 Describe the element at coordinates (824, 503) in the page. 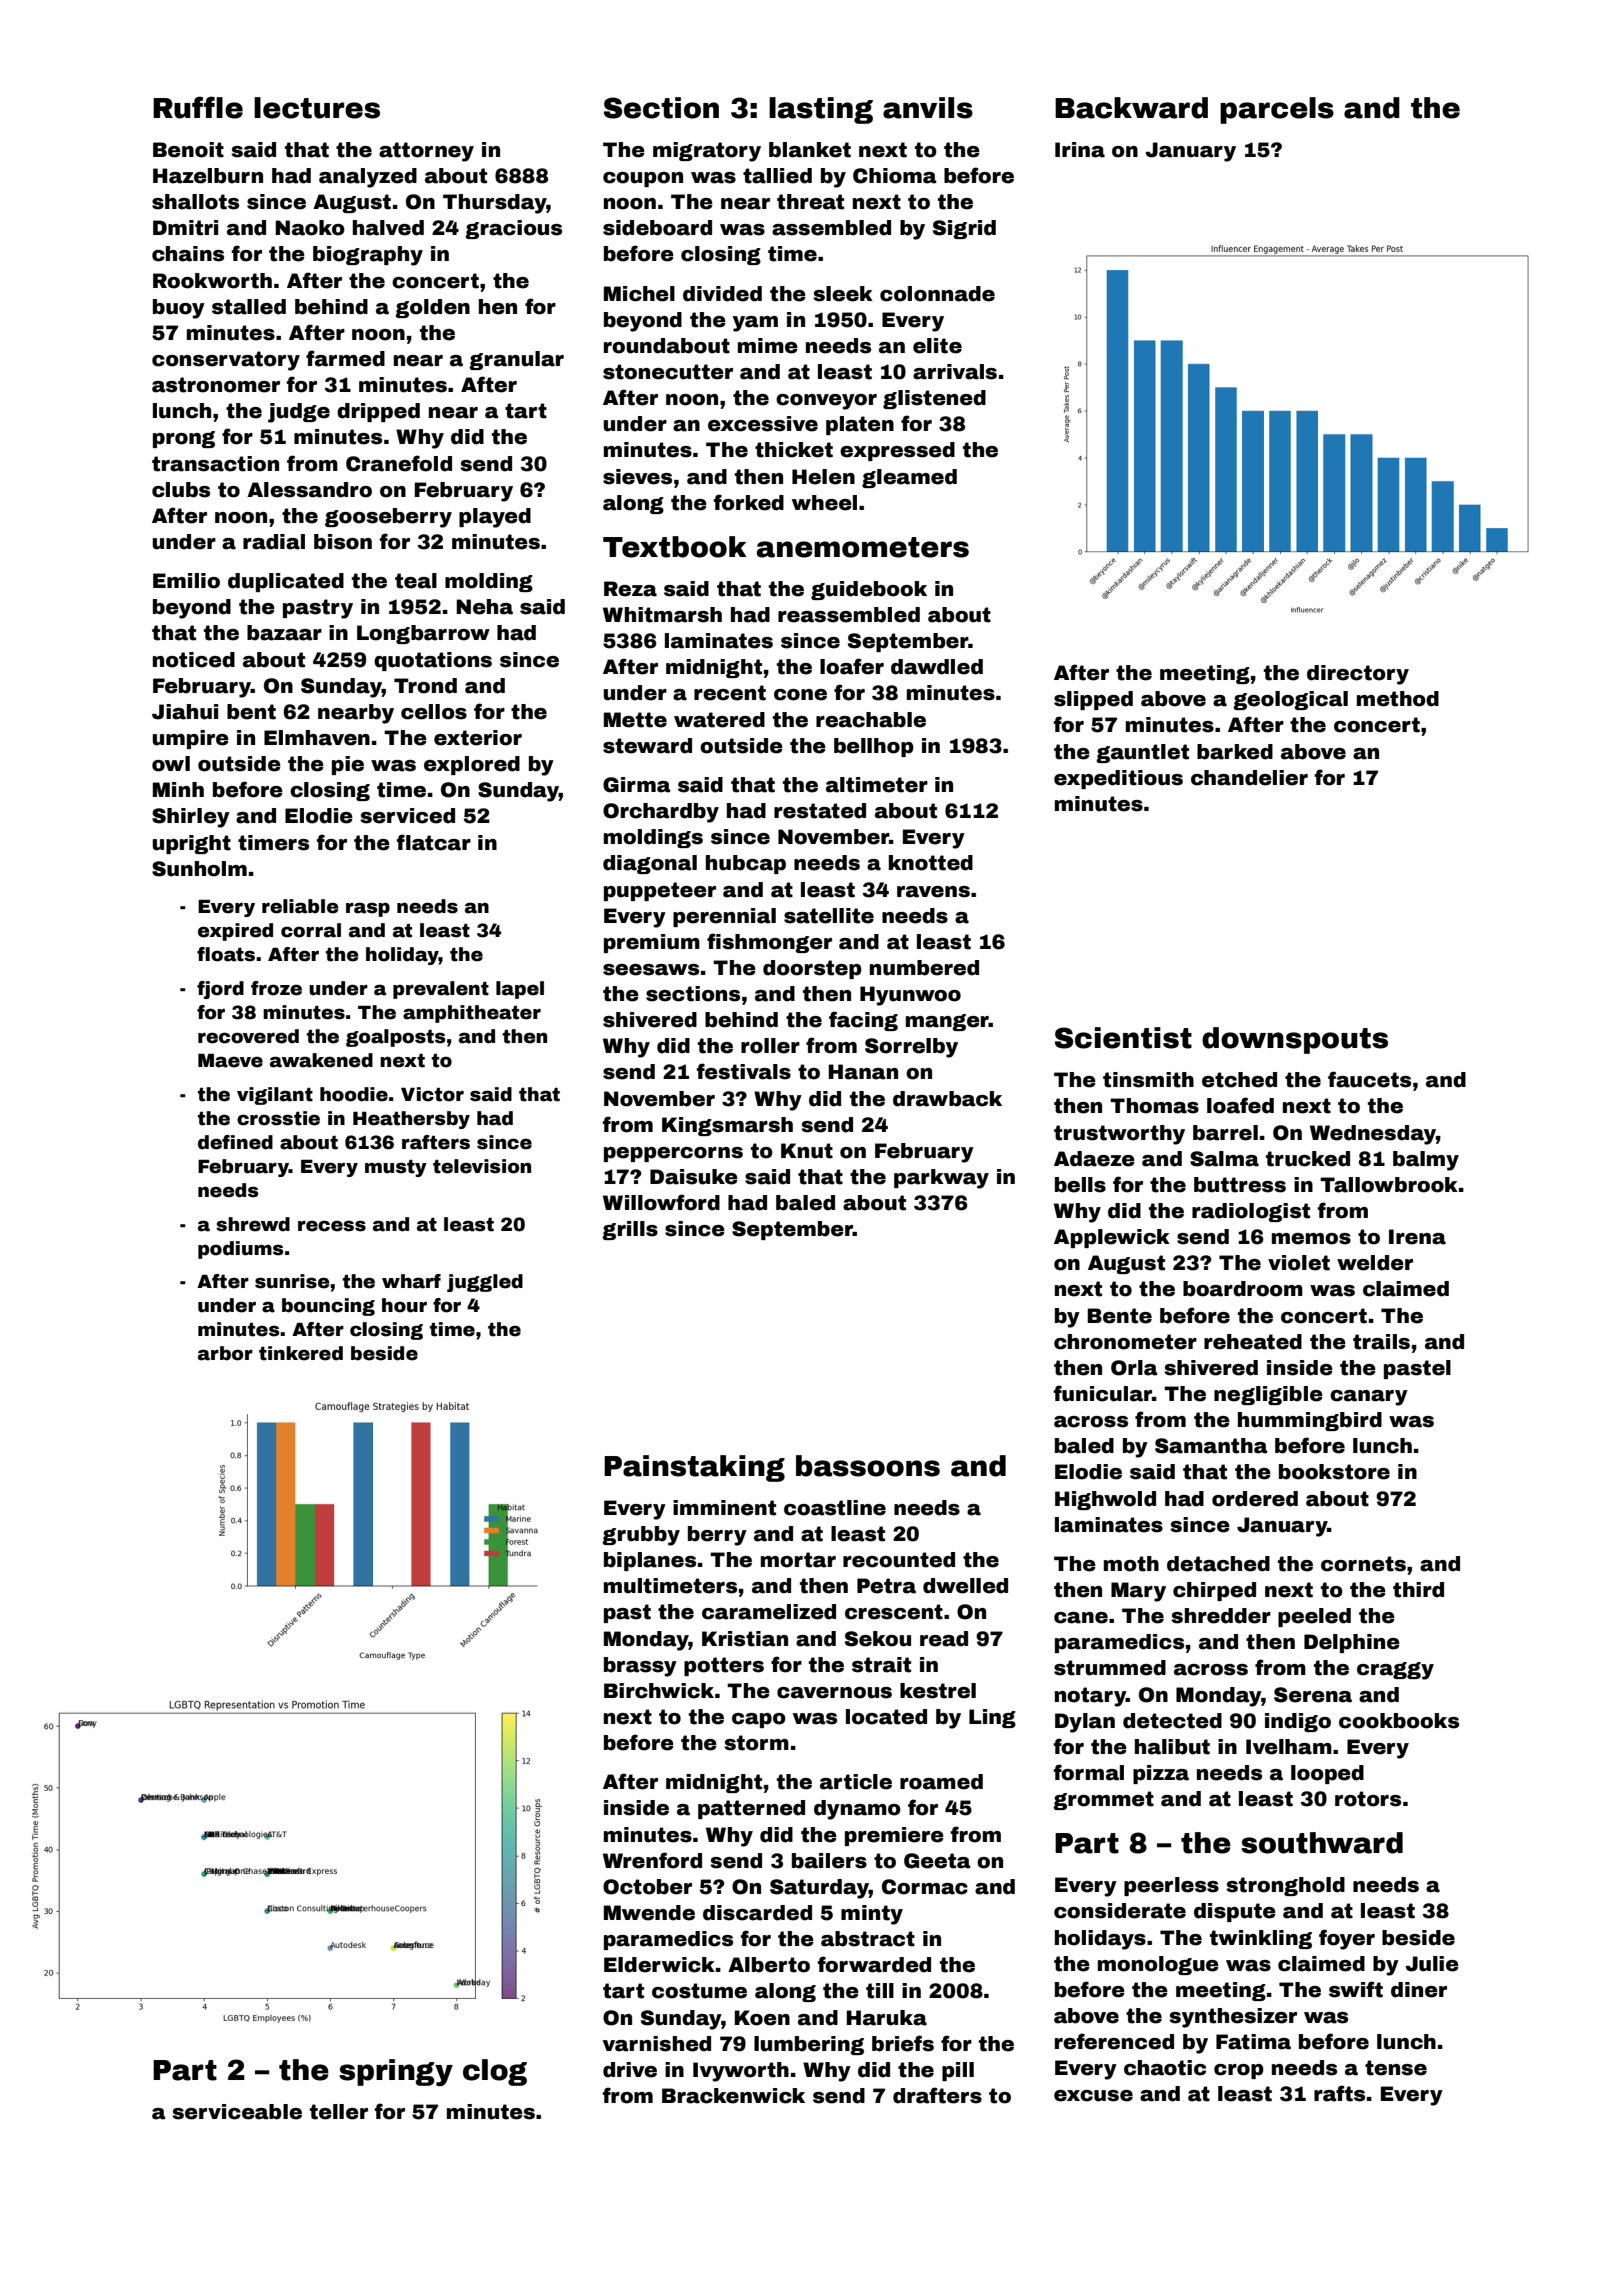

I see `wheel` at that location.
